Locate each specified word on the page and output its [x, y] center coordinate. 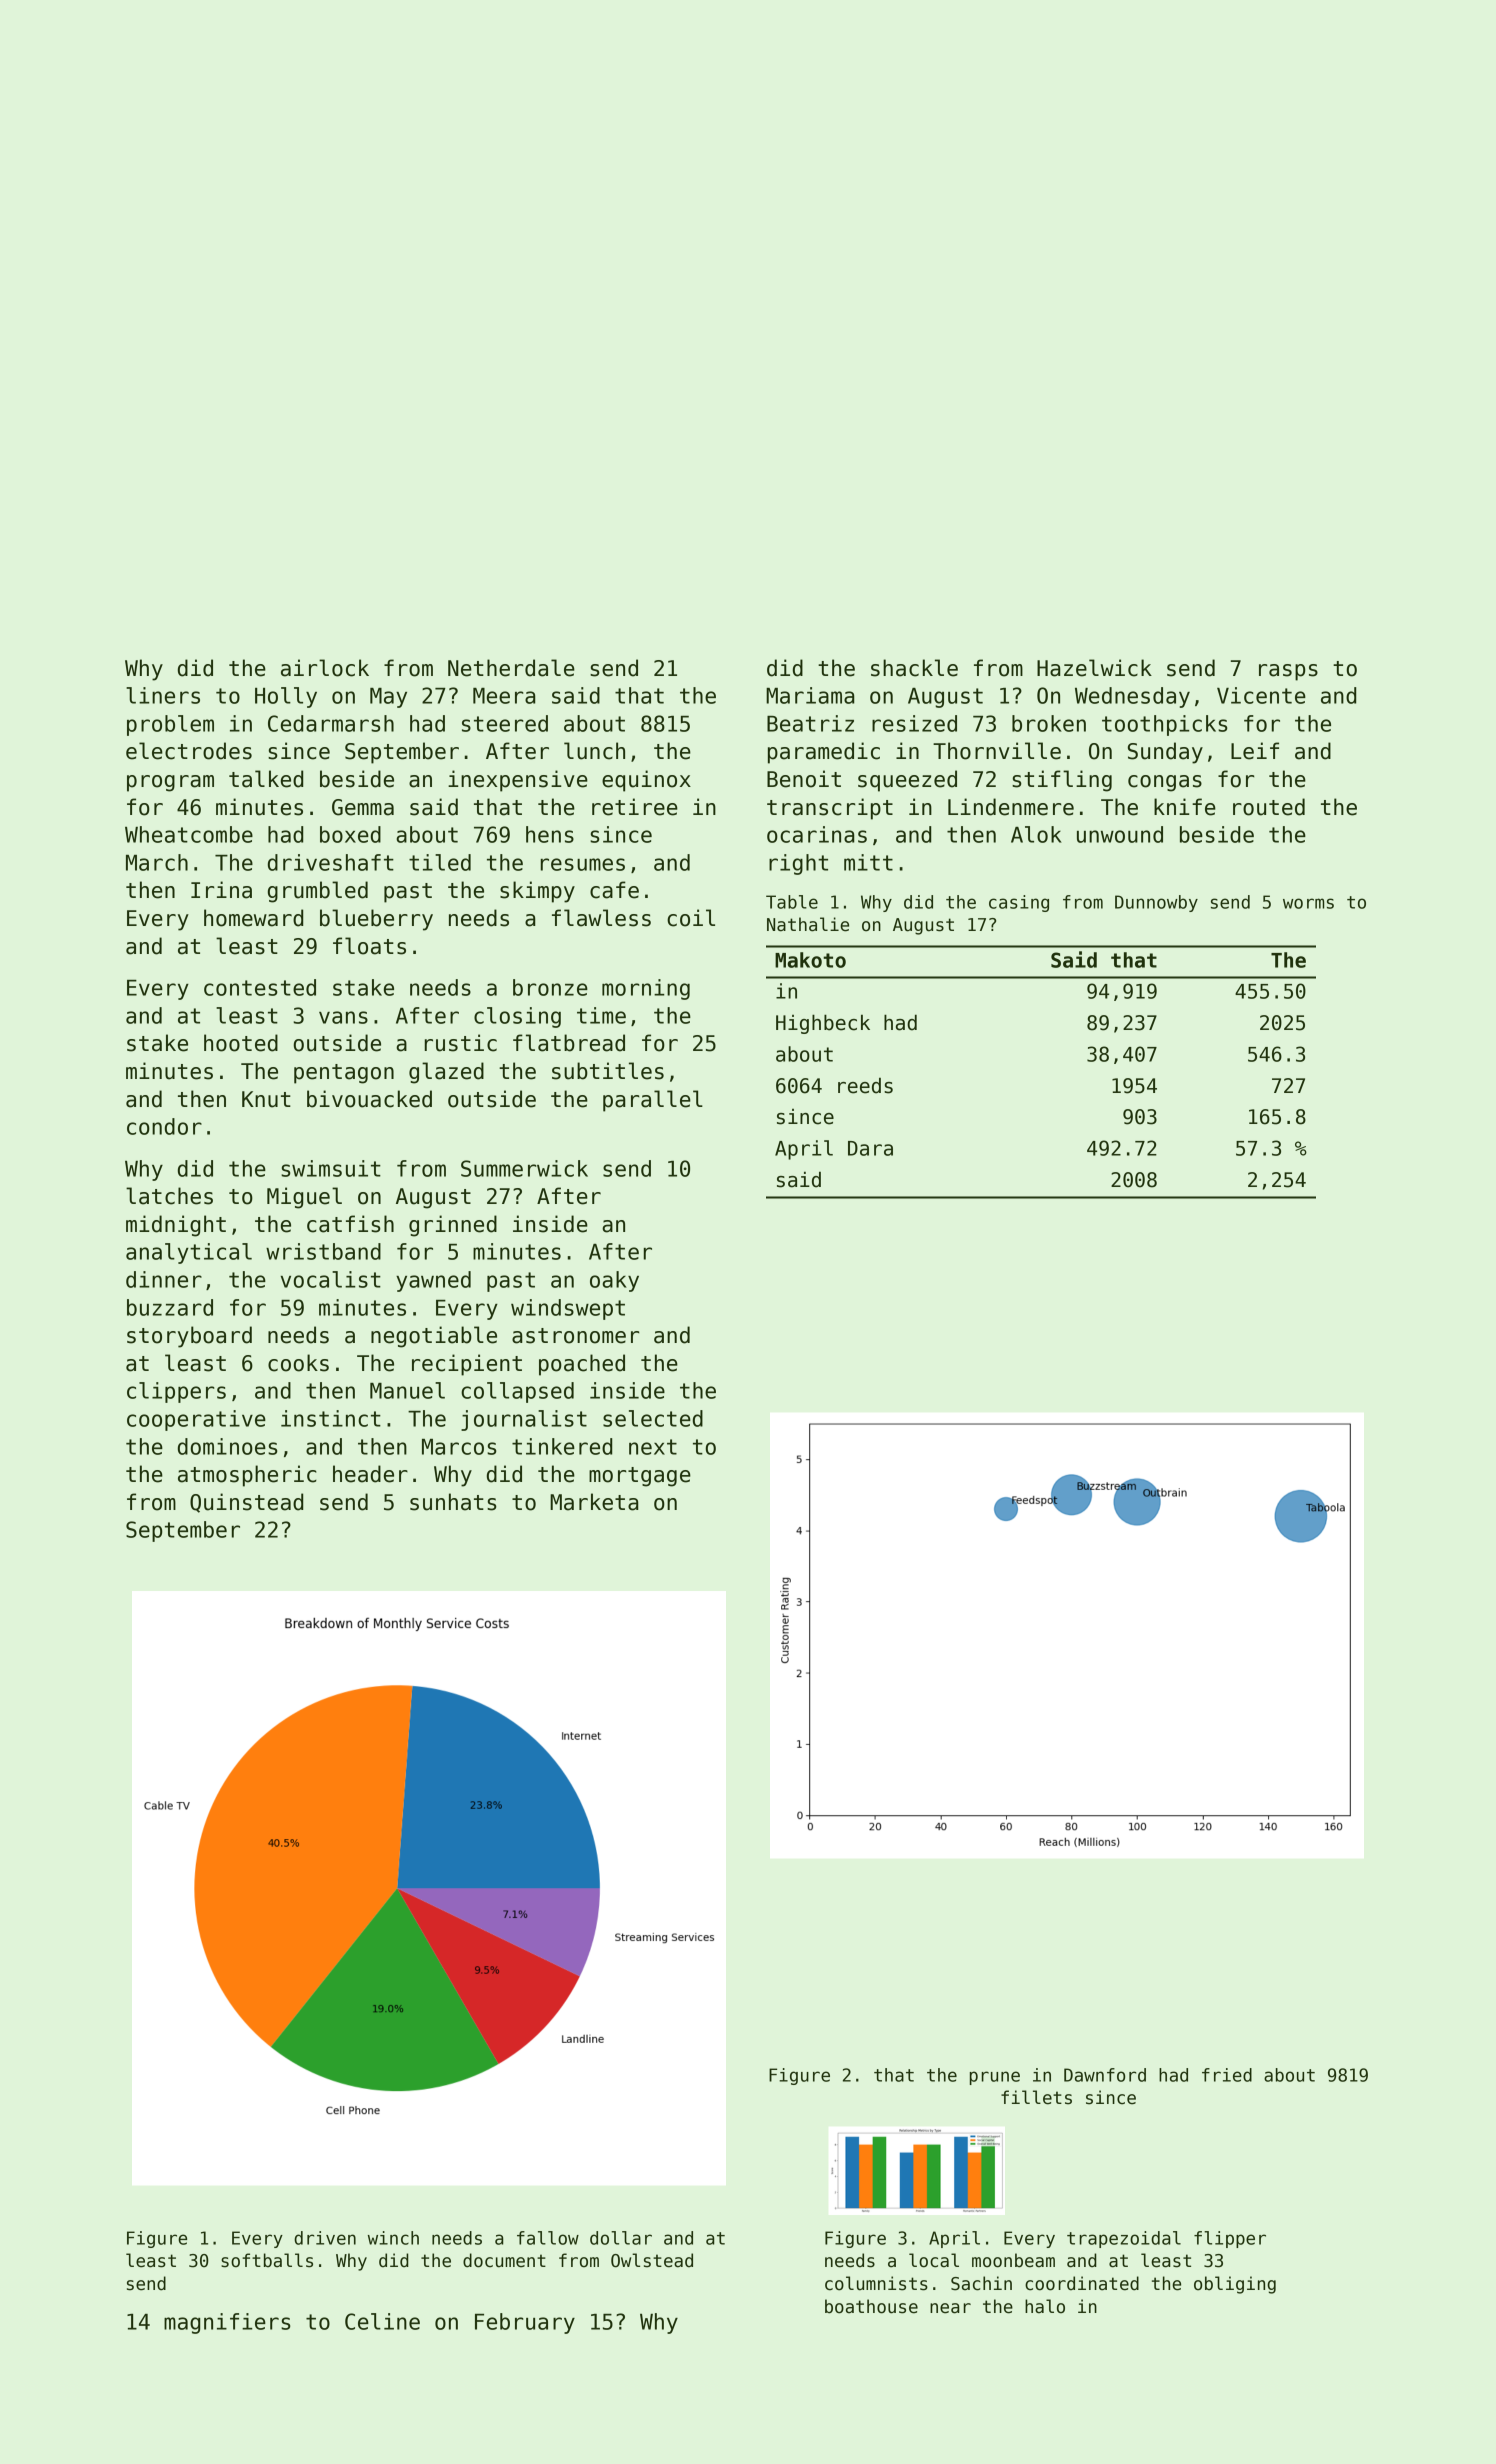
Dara [870, 1148]
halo [1045, 2306]
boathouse [871, 2306]
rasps [1288, 672]
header [370, 1474]
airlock [325, 668]
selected [653, 1418]
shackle [914, 668]
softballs [267, 2260]
